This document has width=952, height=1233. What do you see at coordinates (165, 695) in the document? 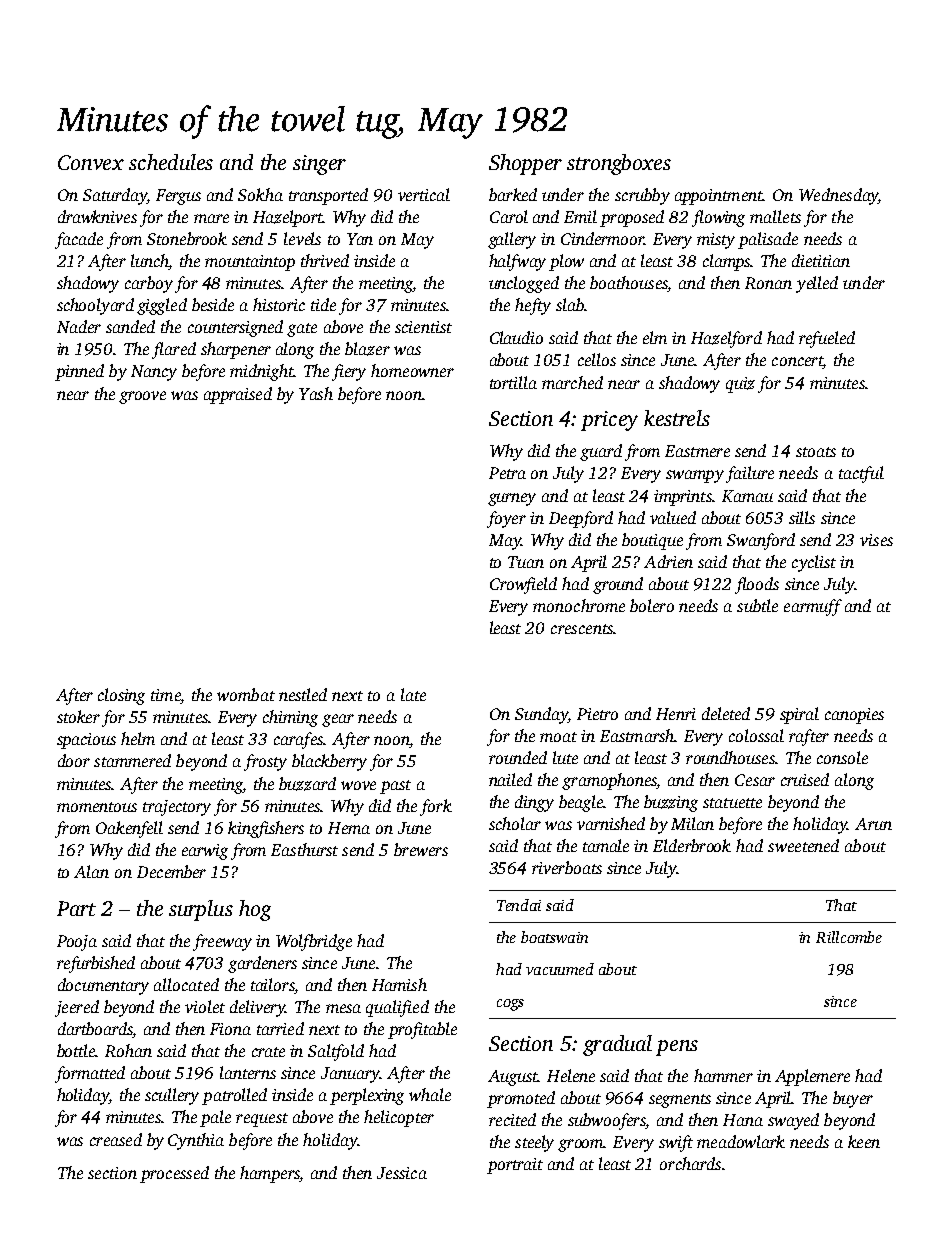
I see `time` at bounding box center [165, 695].
